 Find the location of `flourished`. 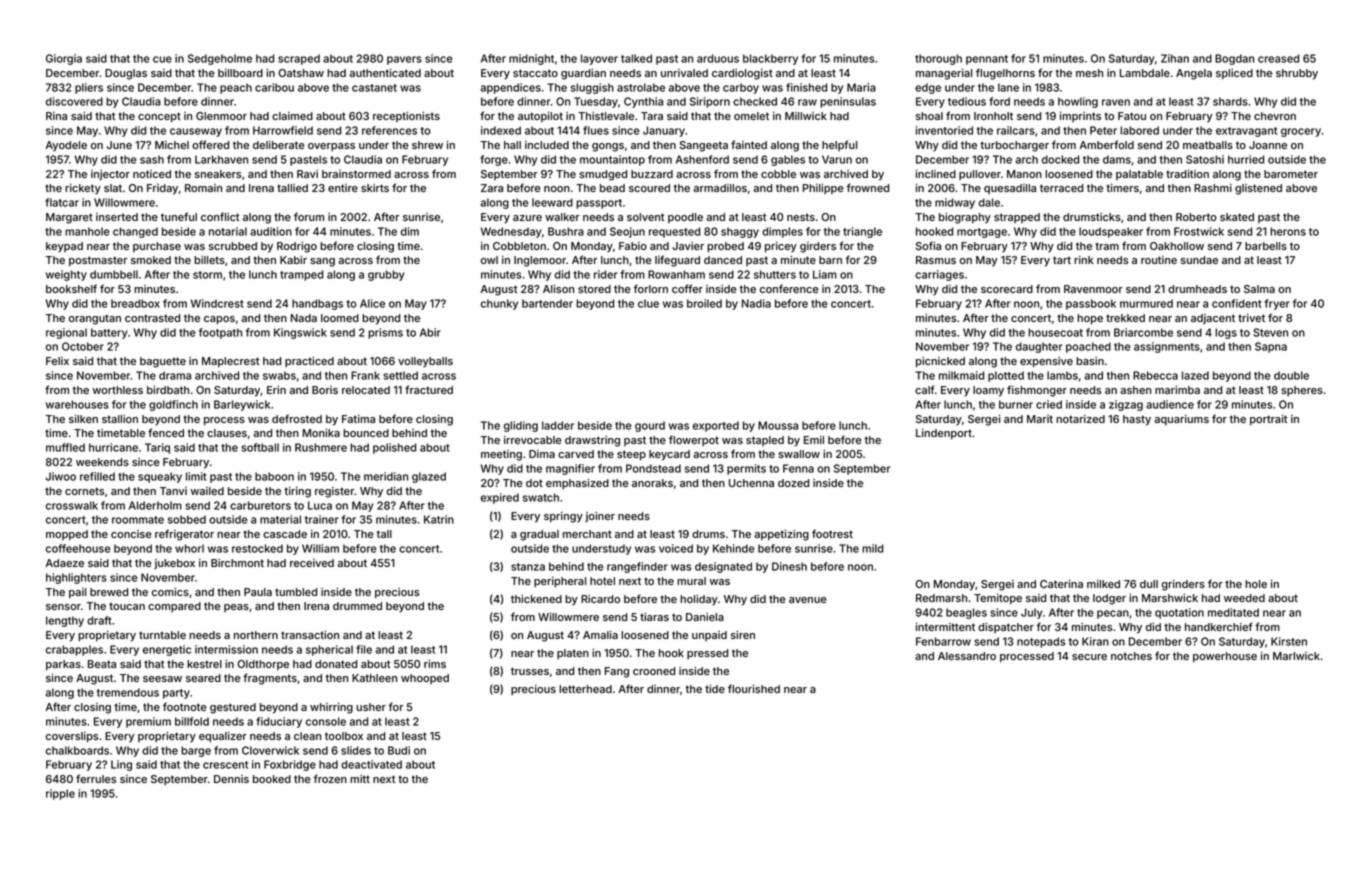

flourished is located at coordinates (754, 688).
